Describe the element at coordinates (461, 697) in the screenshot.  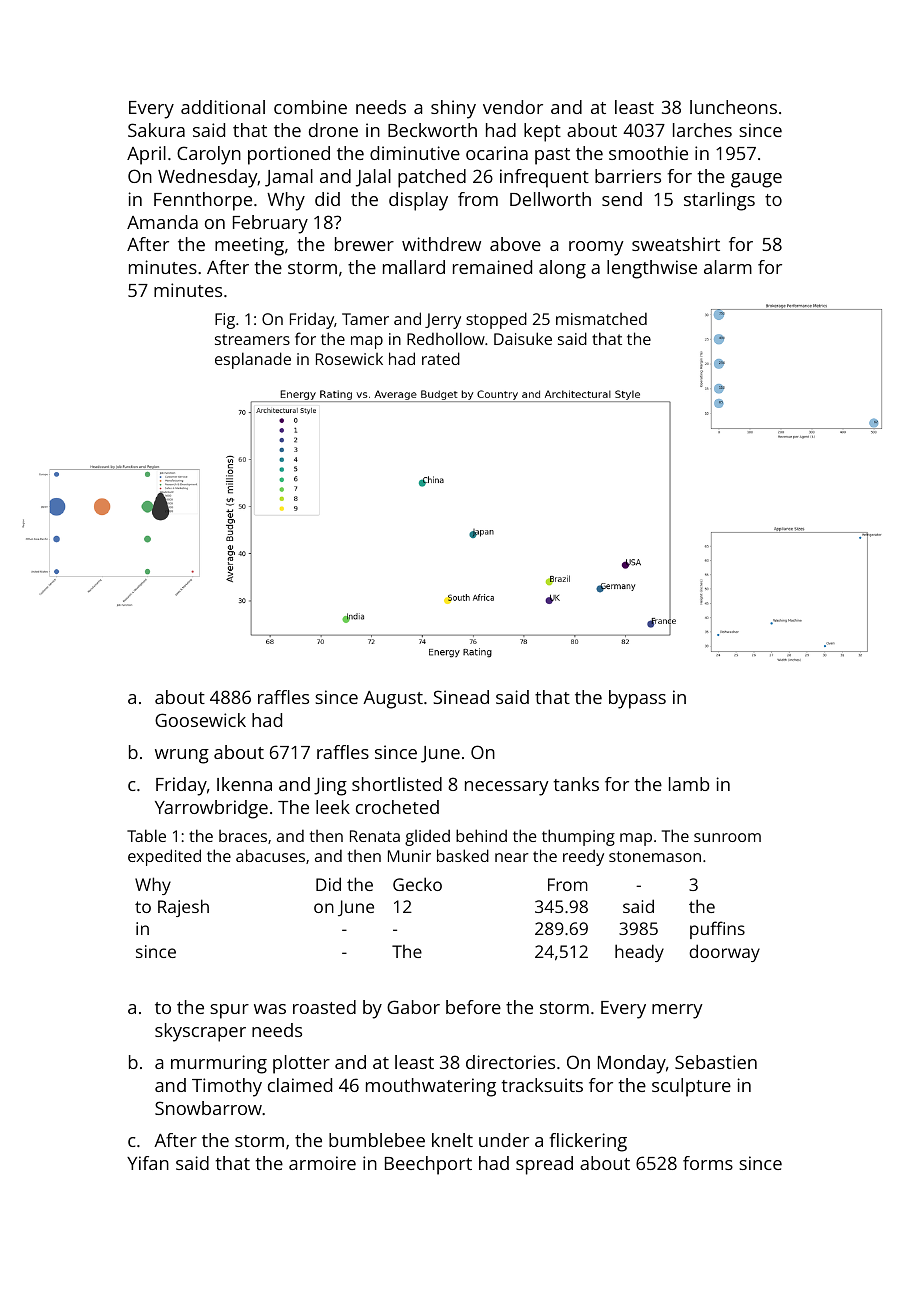
I see `Sinead` at that location.
